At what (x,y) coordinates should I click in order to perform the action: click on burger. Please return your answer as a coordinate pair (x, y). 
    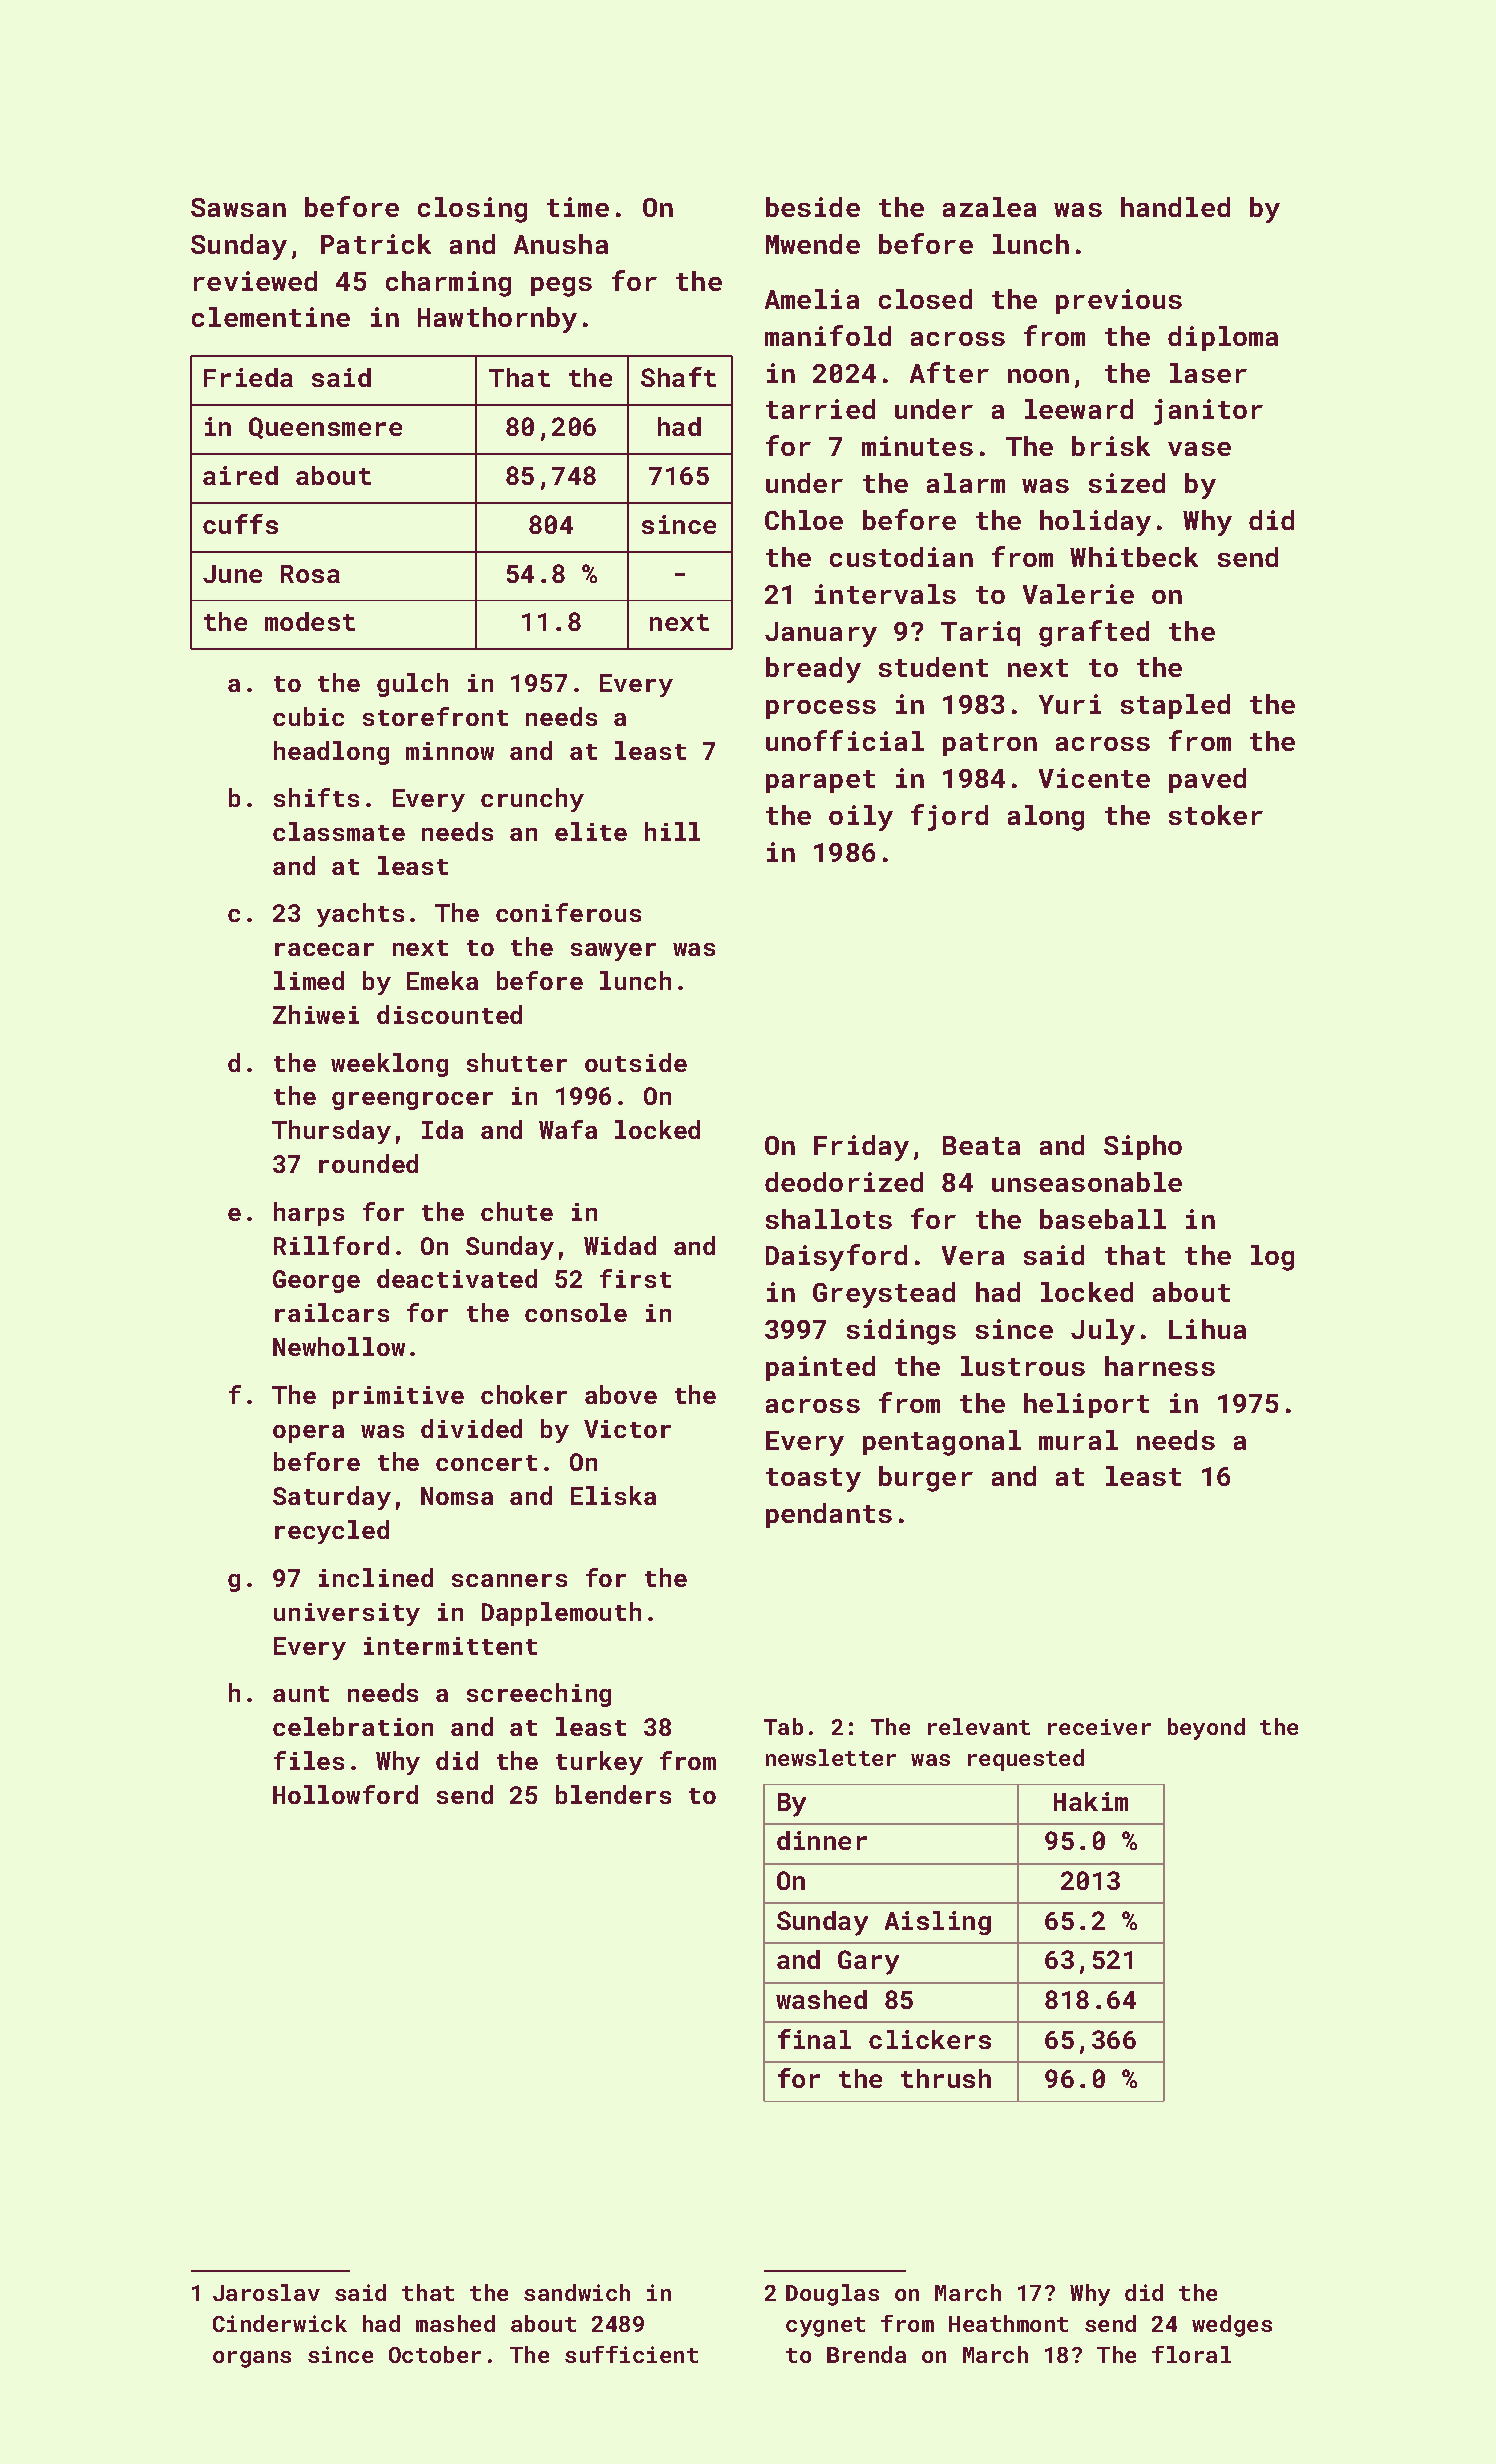
    Looking at the image, I should click on (926, 1479).
